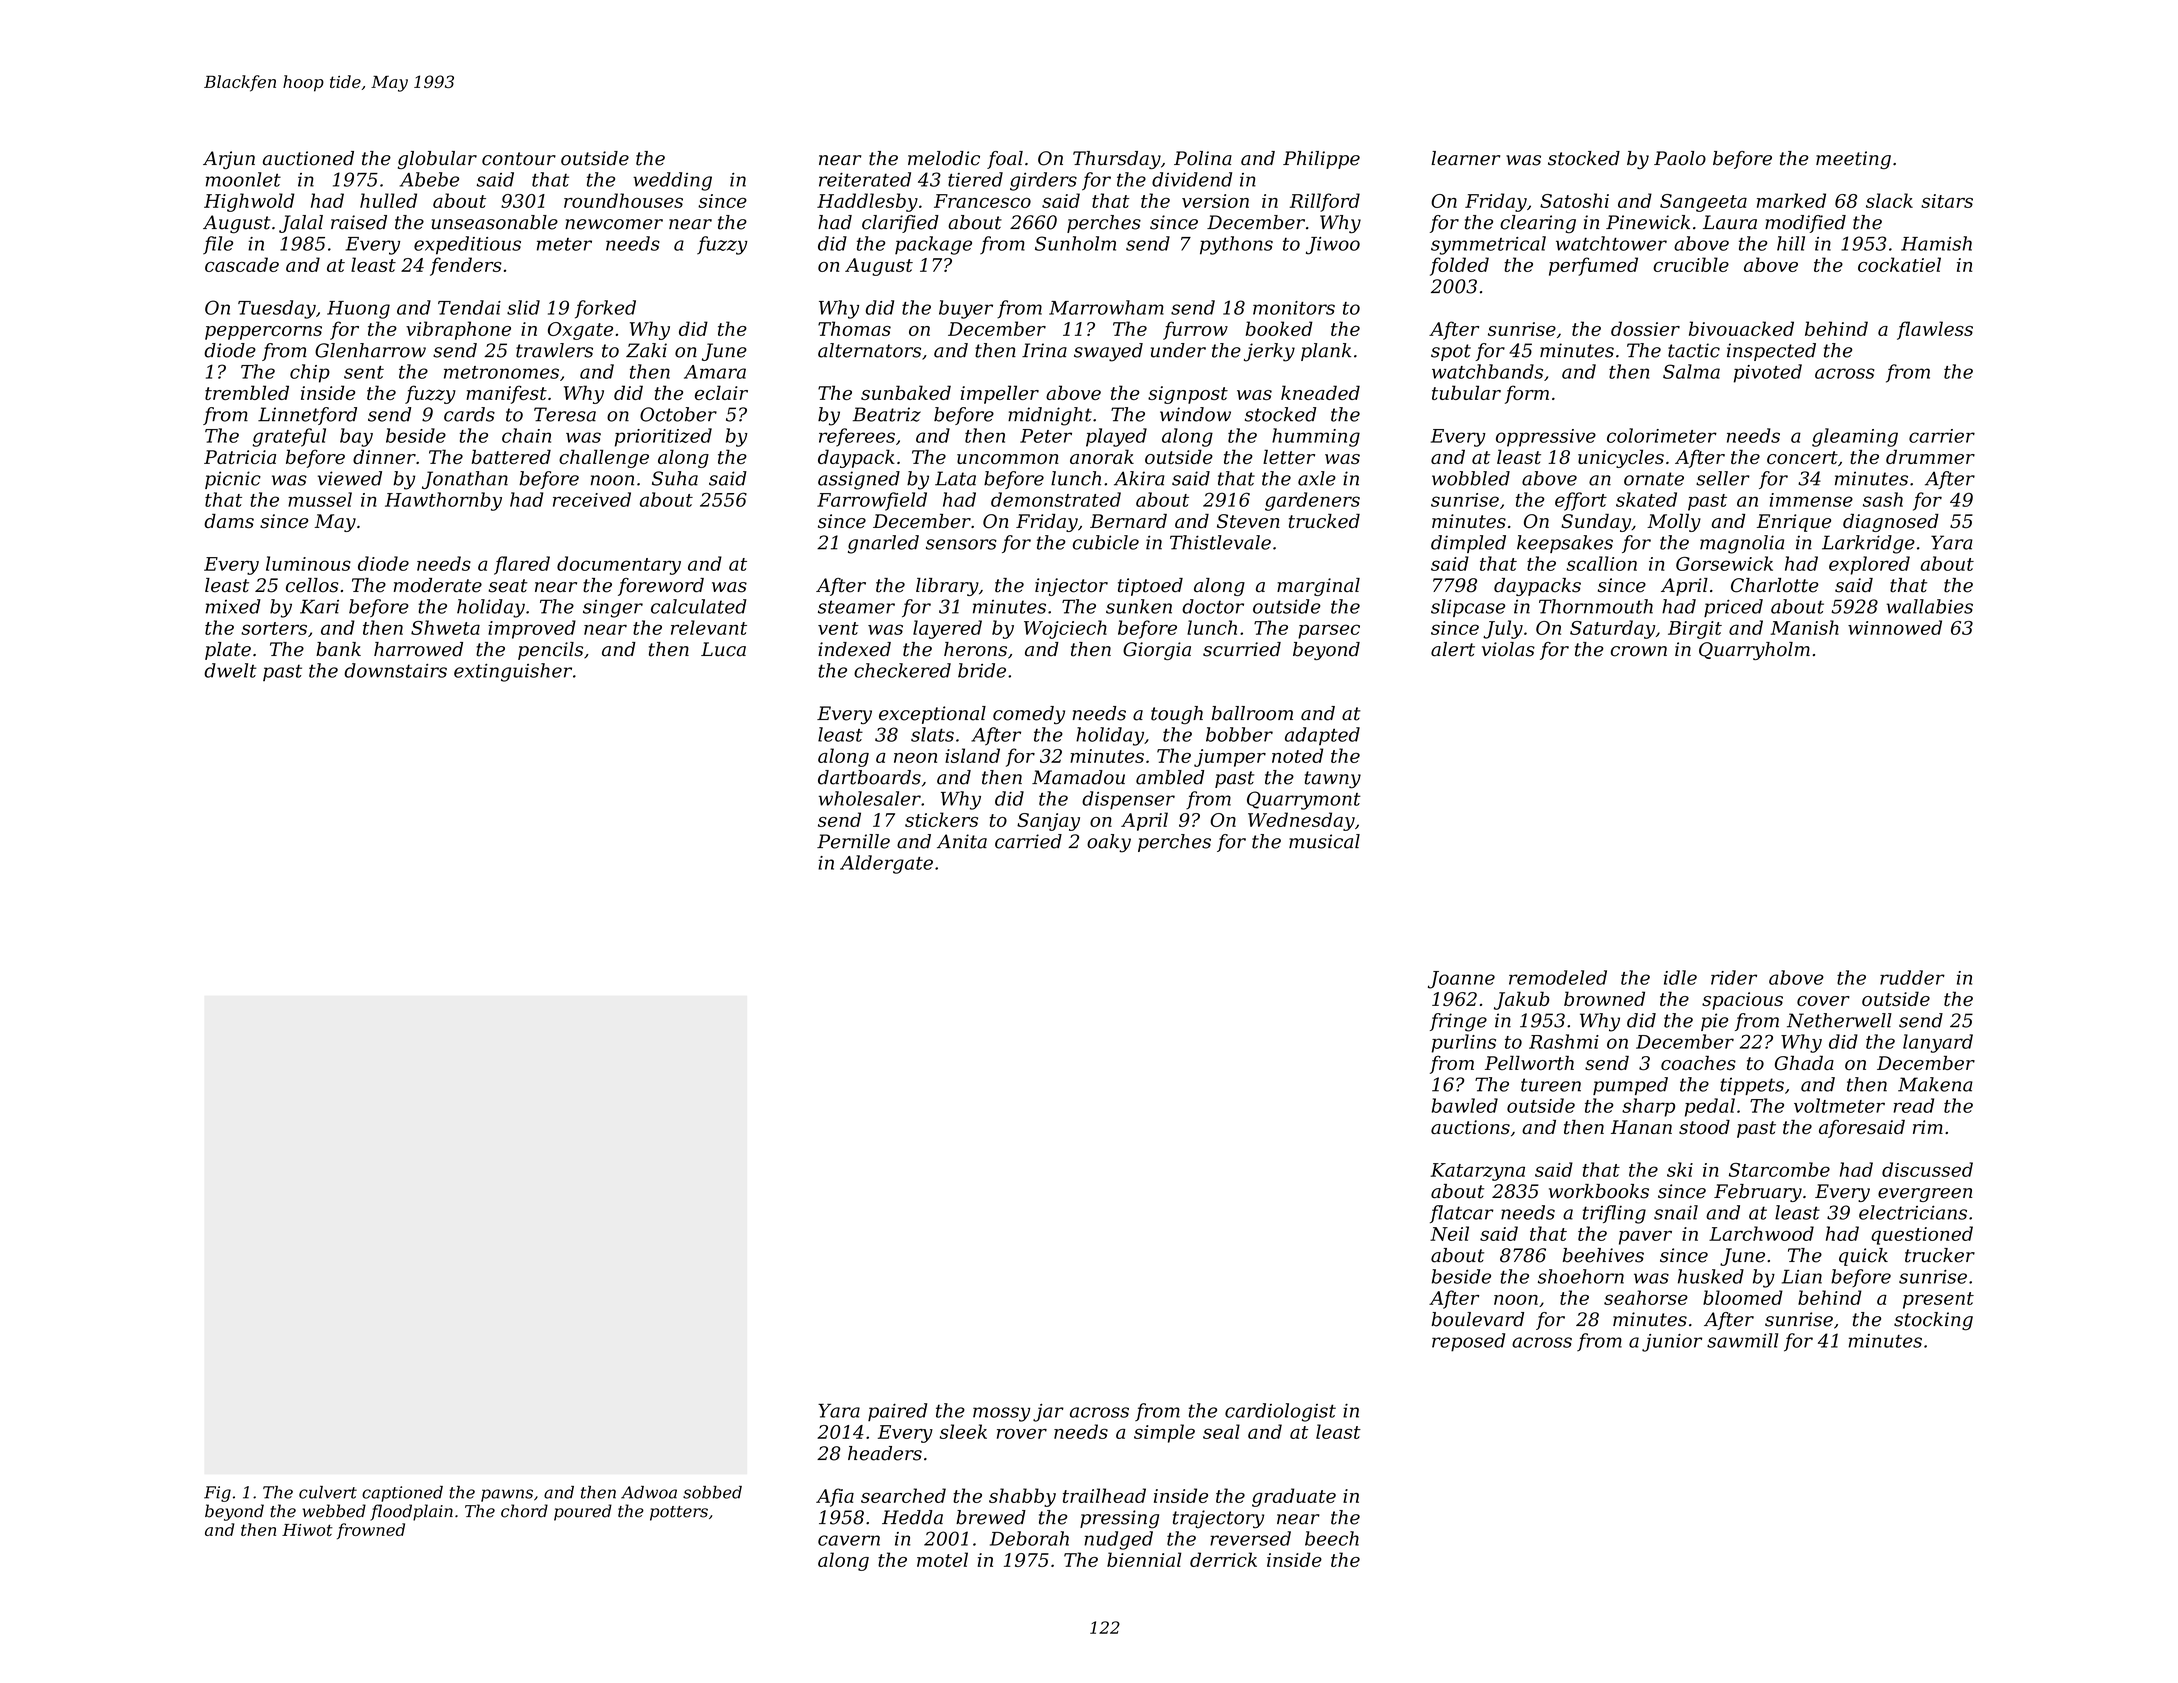  Describe the element at coordinates (308, 158) in the image. I see `auctioned` at that location.
